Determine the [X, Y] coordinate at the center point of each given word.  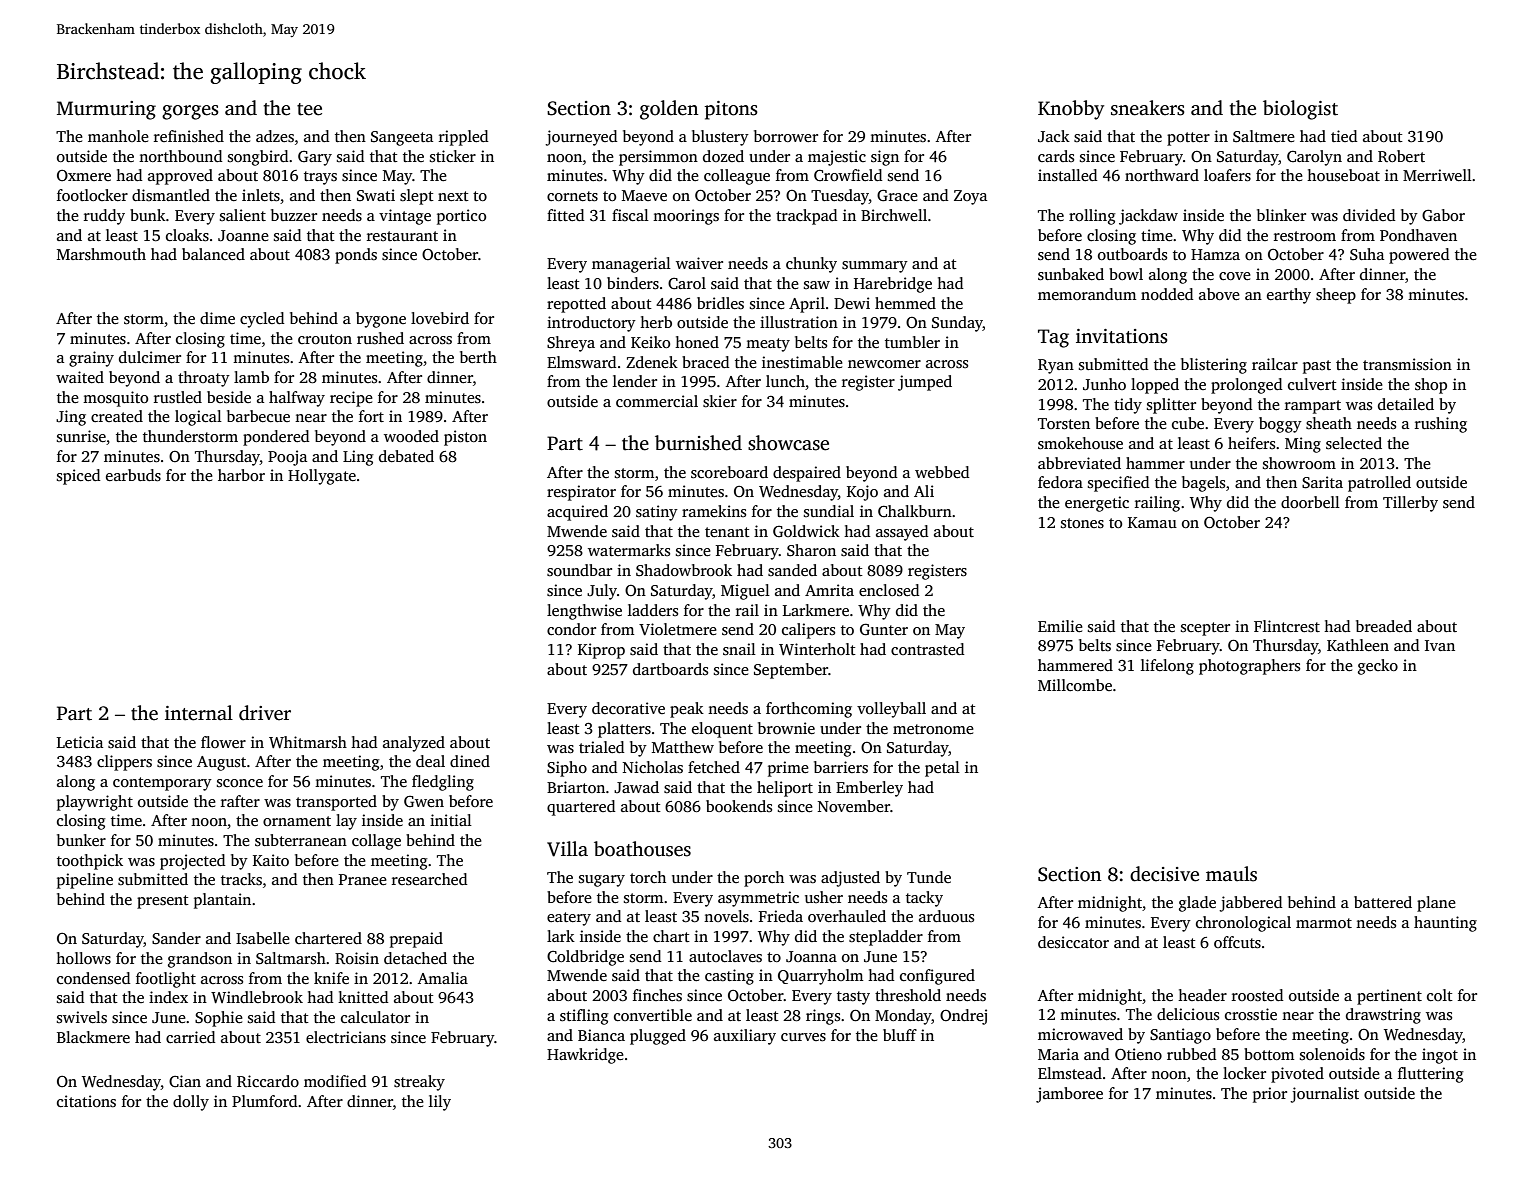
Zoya [970, 197]
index [168, 997]
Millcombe [1075, 685]
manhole [118, 136]
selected [1354, 443]
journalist [1324, 1095]
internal [199, 713]
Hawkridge [585, 1056]
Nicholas [653, 767]
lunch [785, 381]
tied [1344, 136]
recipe [351, 399]
